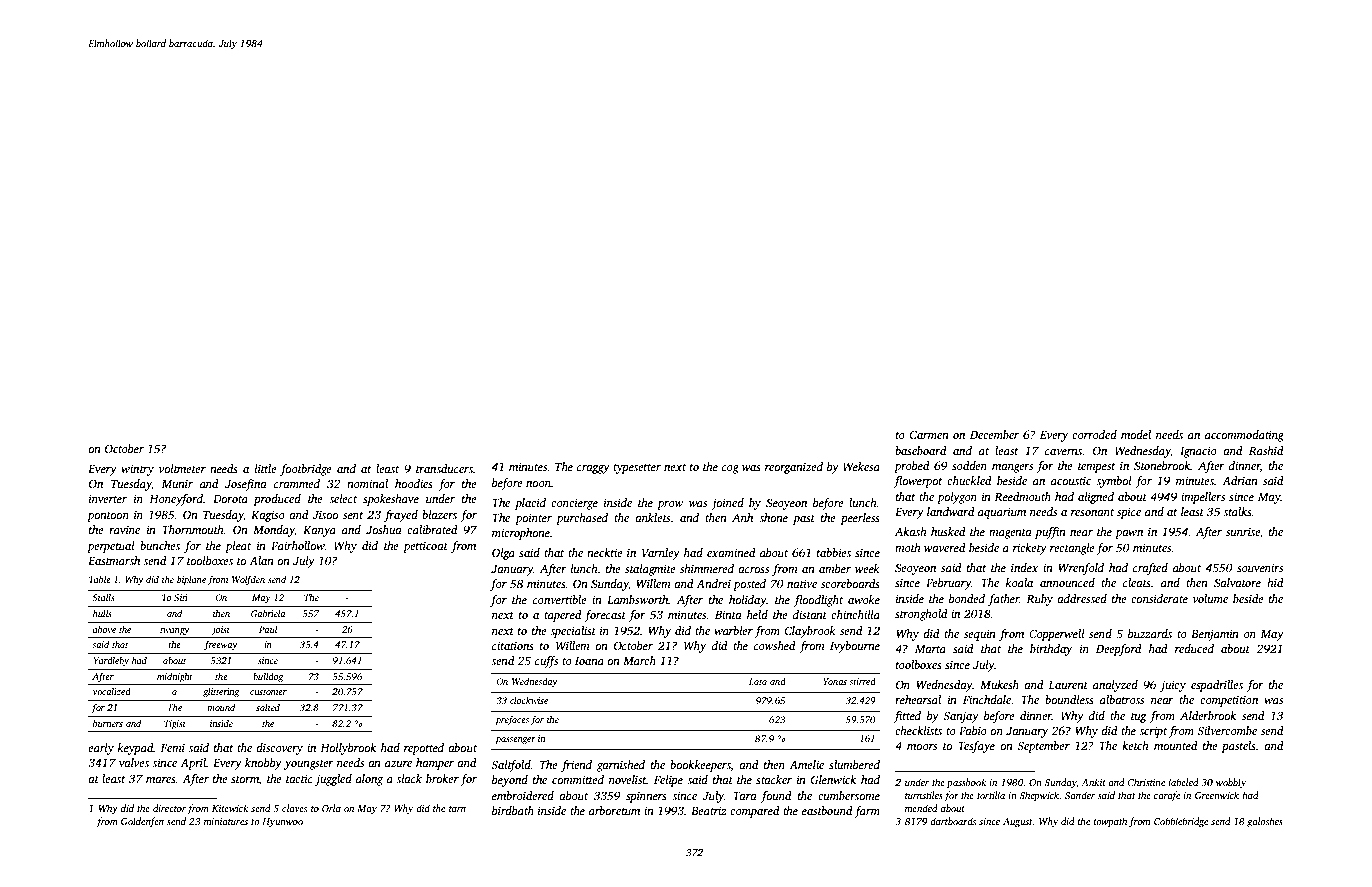 This screenshot has width=1372, height=887. What do you see at coordinates (1153, 732) in the screenshot?
I see `script` at bounding box center [1153, 732].
